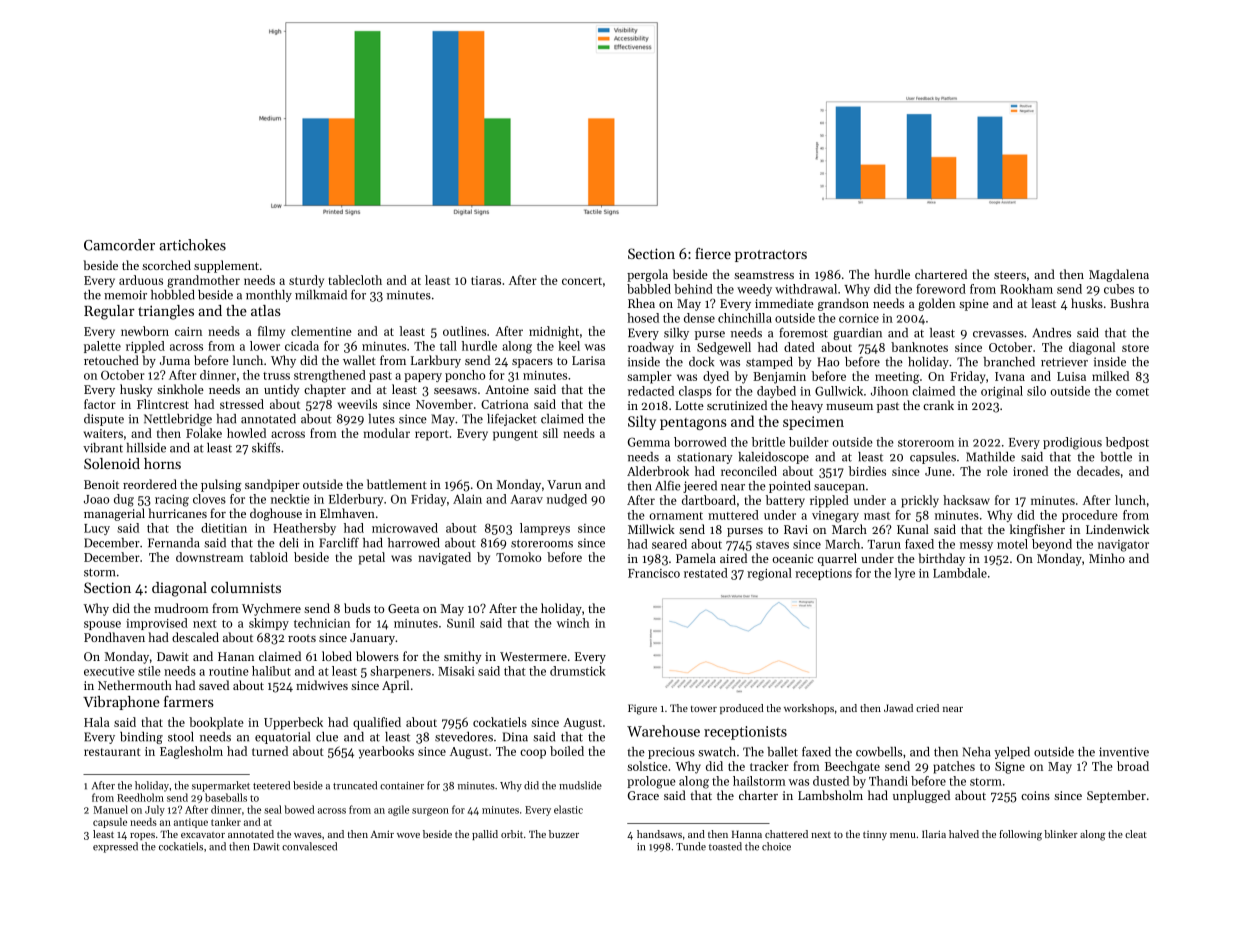 This screenshot has width=1233, height=952. What do you see at coordinates (181, 608) in the screenshot?
I see `mudroom` at bounding box center [181, 608].
